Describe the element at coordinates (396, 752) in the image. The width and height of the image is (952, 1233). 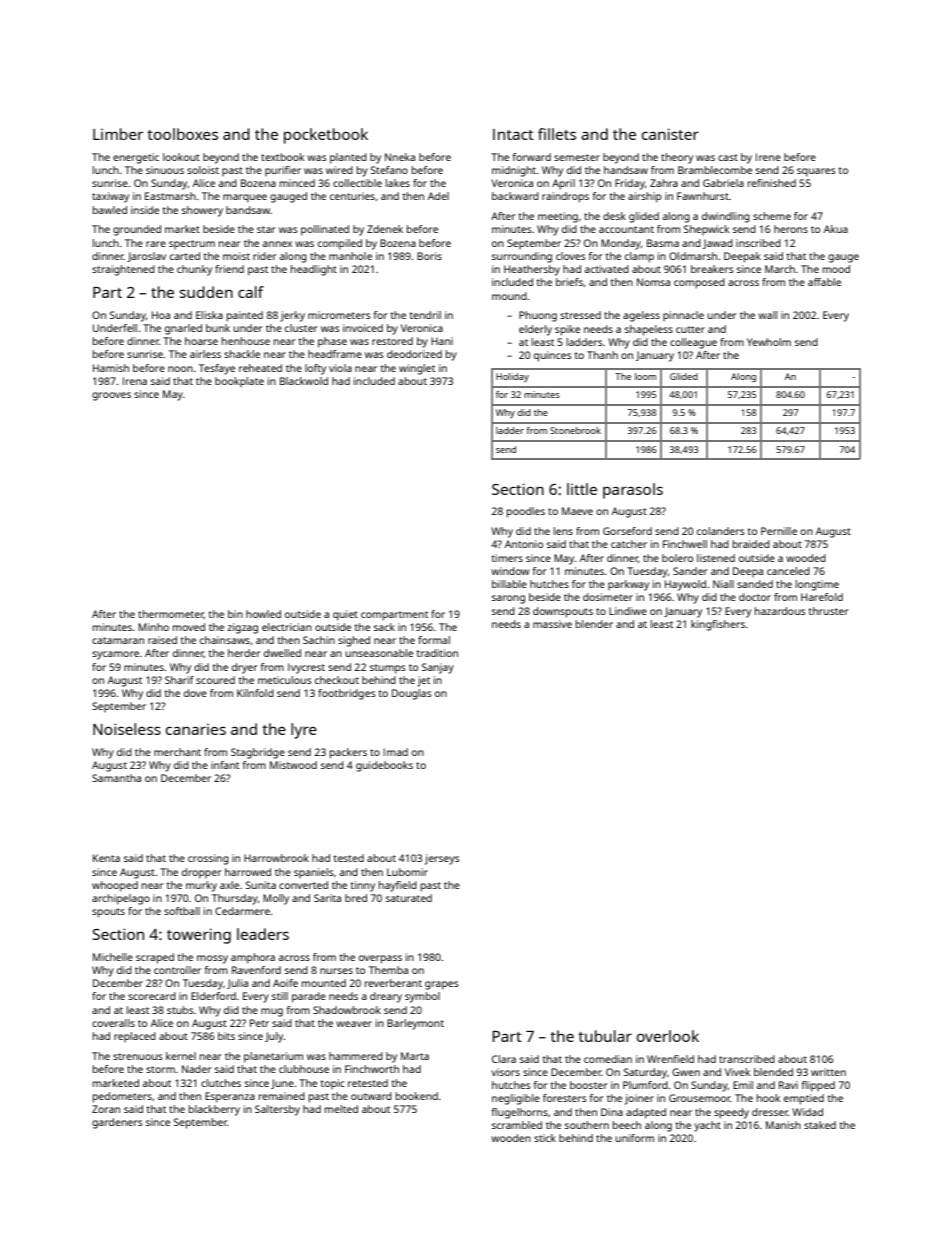
I see `Imad` at that location.
